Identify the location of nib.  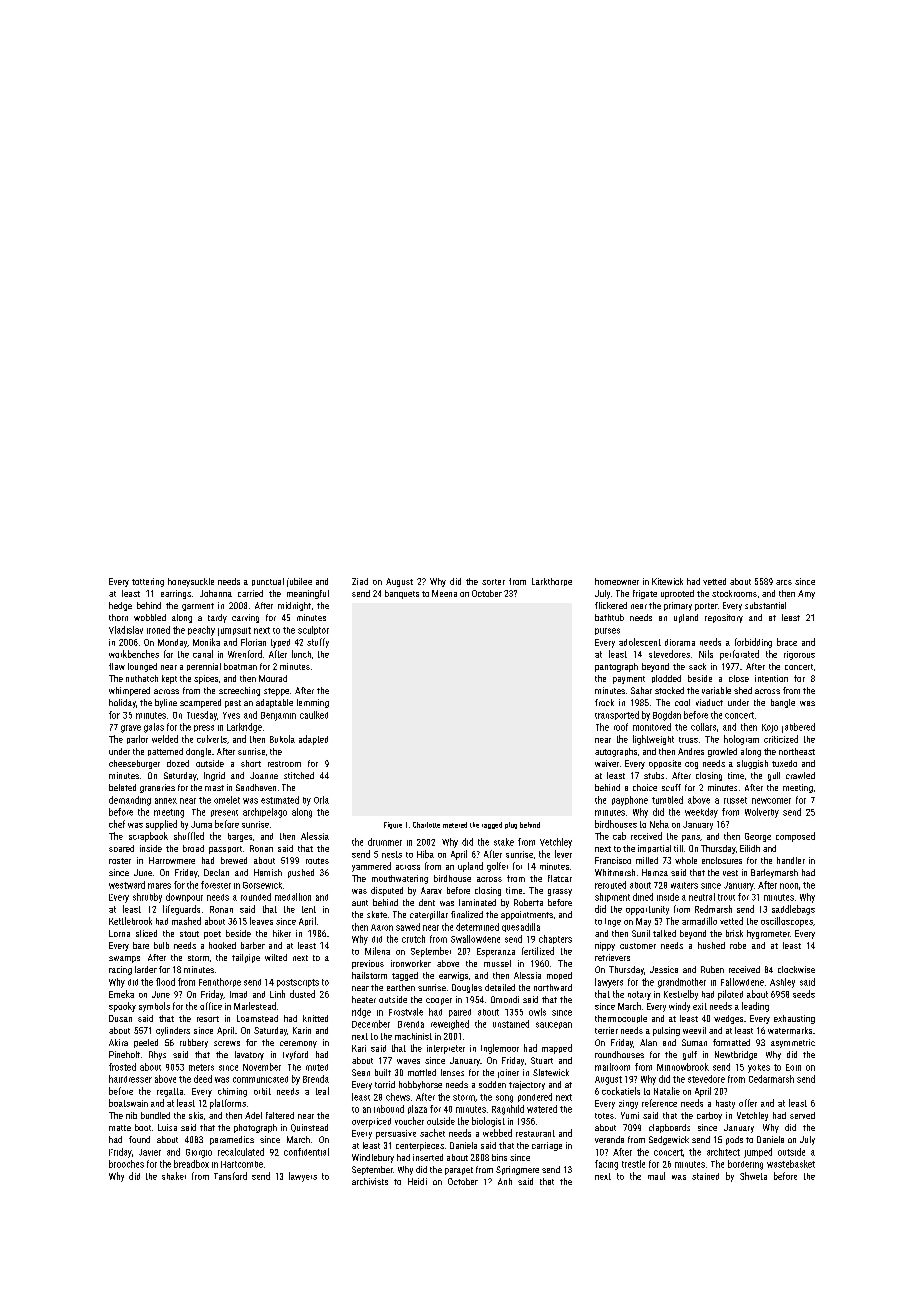
(131, 1115).
